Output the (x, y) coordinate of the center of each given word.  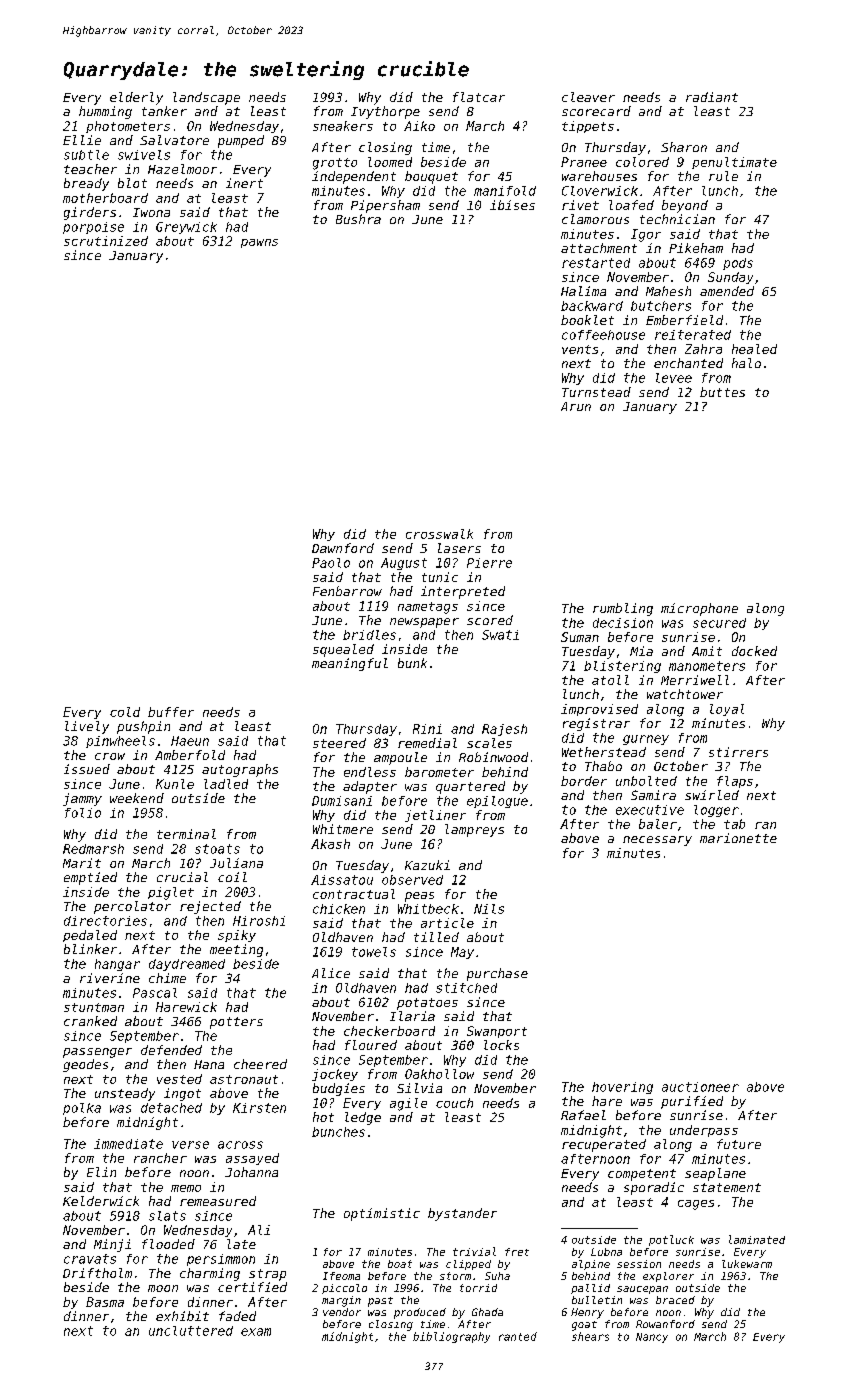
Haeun (190, 741)
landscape (206, 98)
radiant (712, 97)
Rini (427, 729)
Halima (583, 291)
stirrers (738, 752)
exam (256, 1332)
